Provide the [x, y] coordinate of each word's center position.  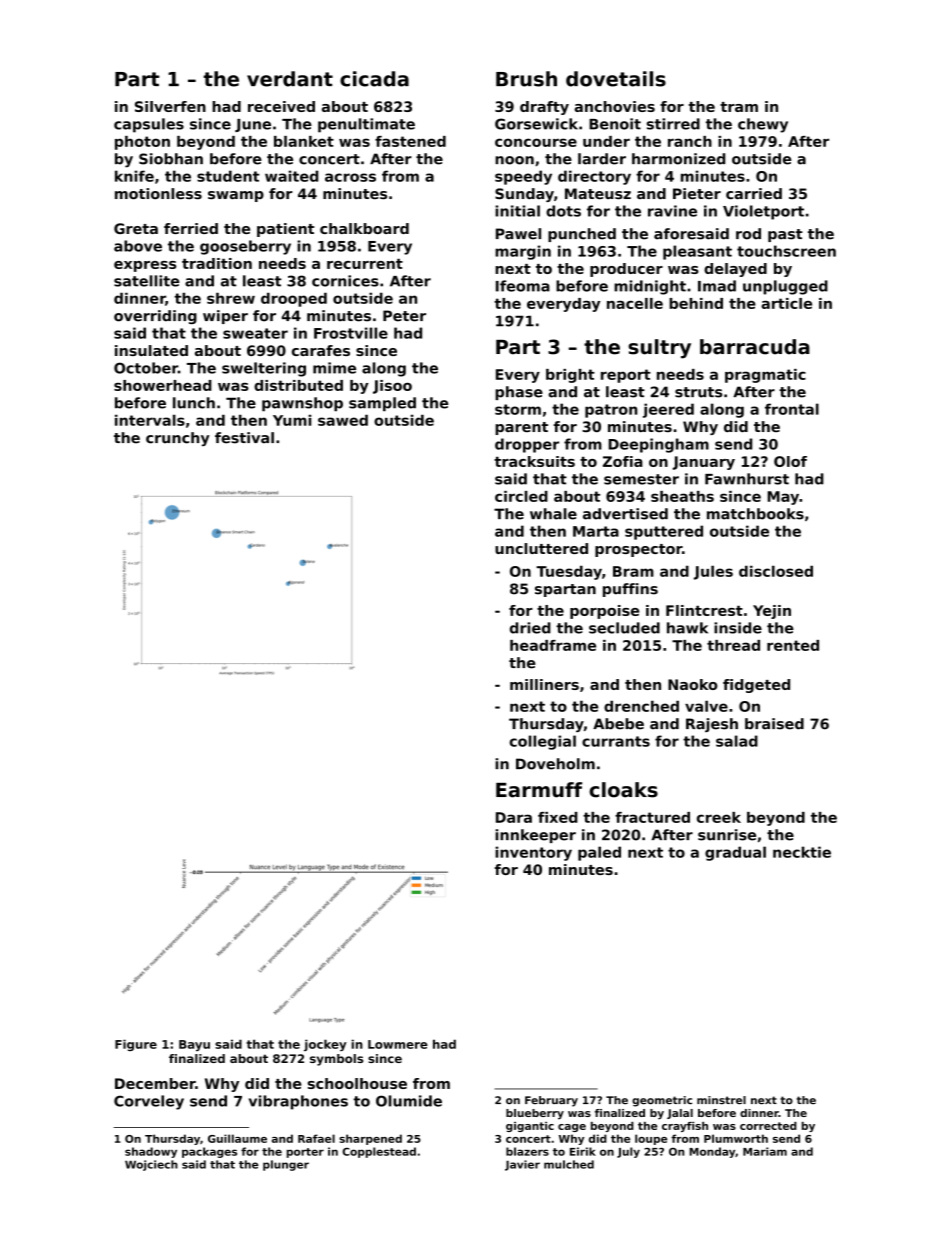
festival [244, 438]
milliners [544, 684]
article [786, 303]
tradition [217, 263]
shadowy [151, 1152]
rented [793, 645]
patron [611, 411]
